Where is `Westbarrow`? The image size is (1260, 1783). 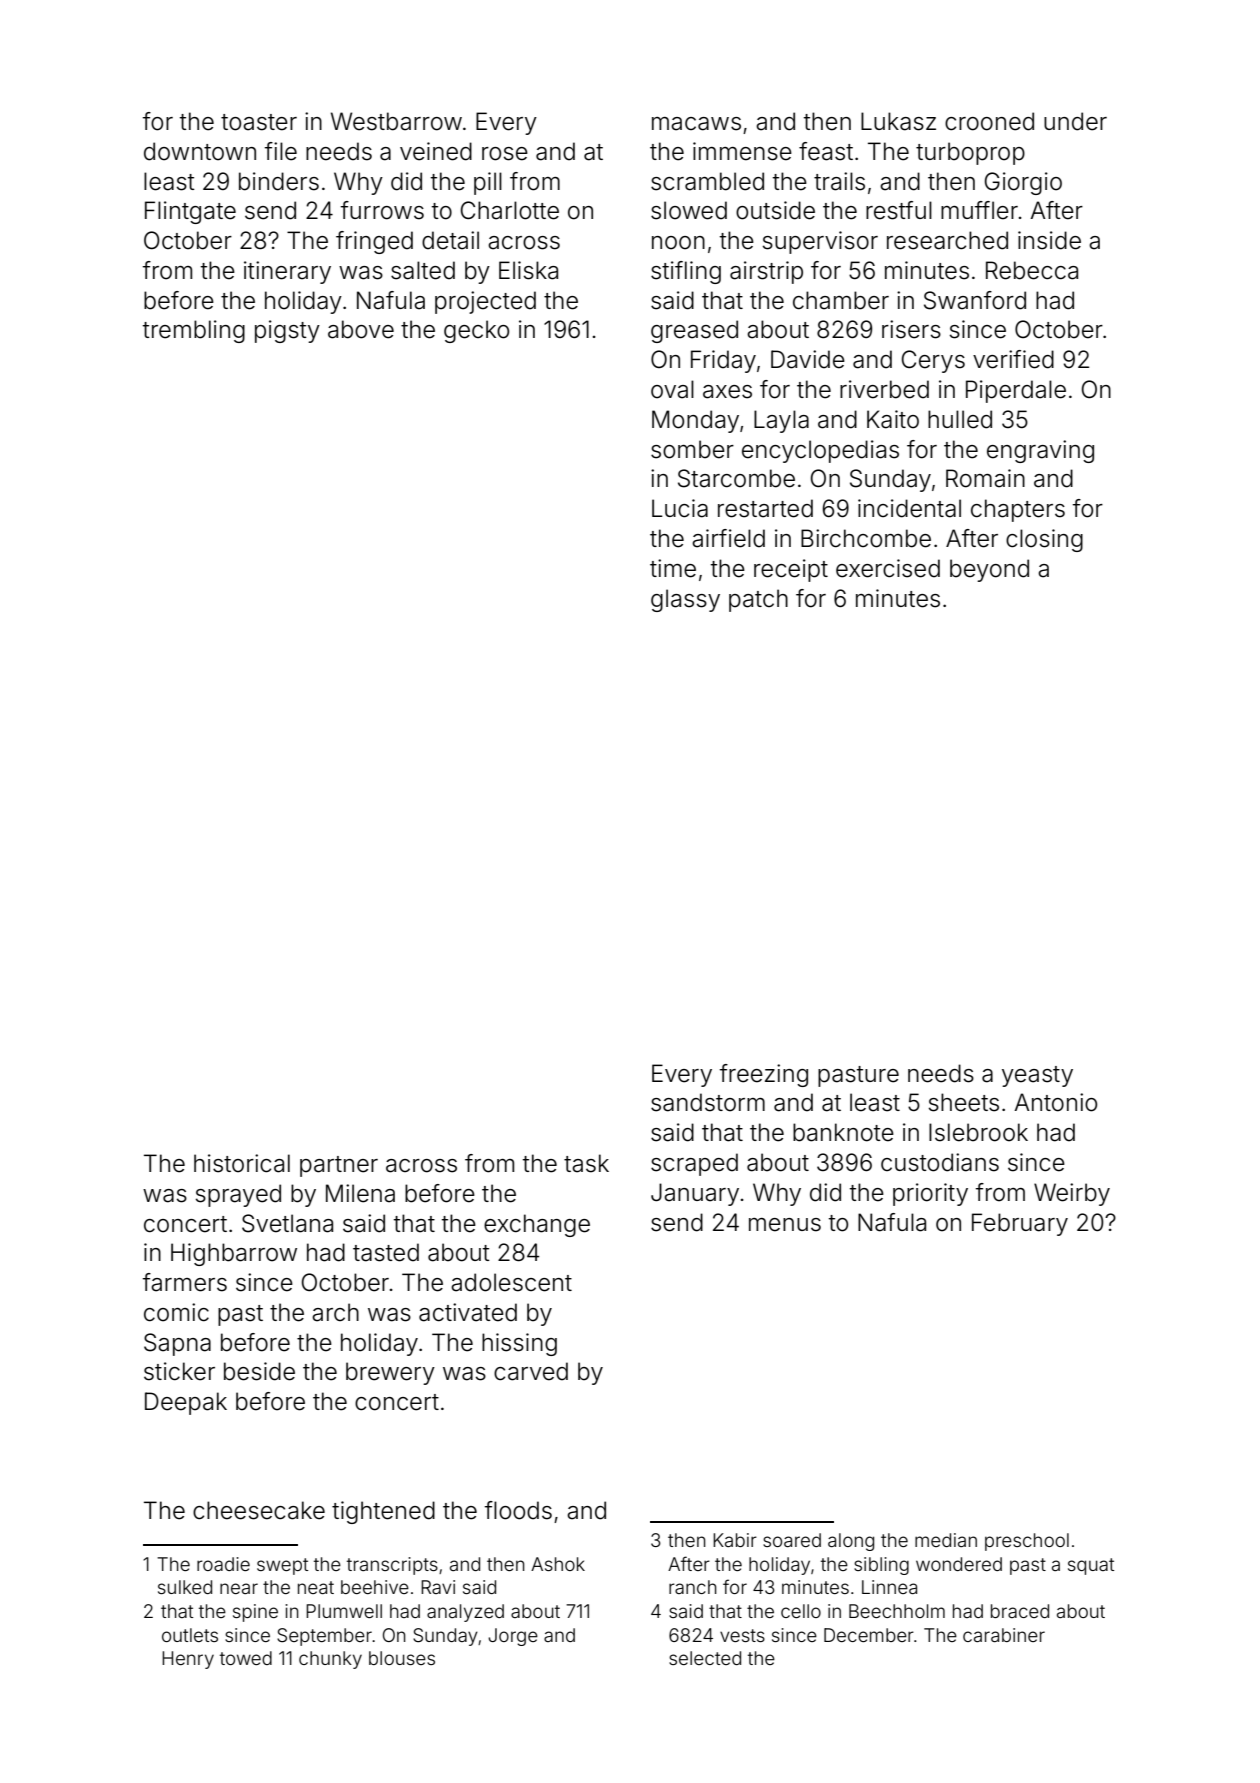
Westbarrow is located at coordinates (396, 121).
